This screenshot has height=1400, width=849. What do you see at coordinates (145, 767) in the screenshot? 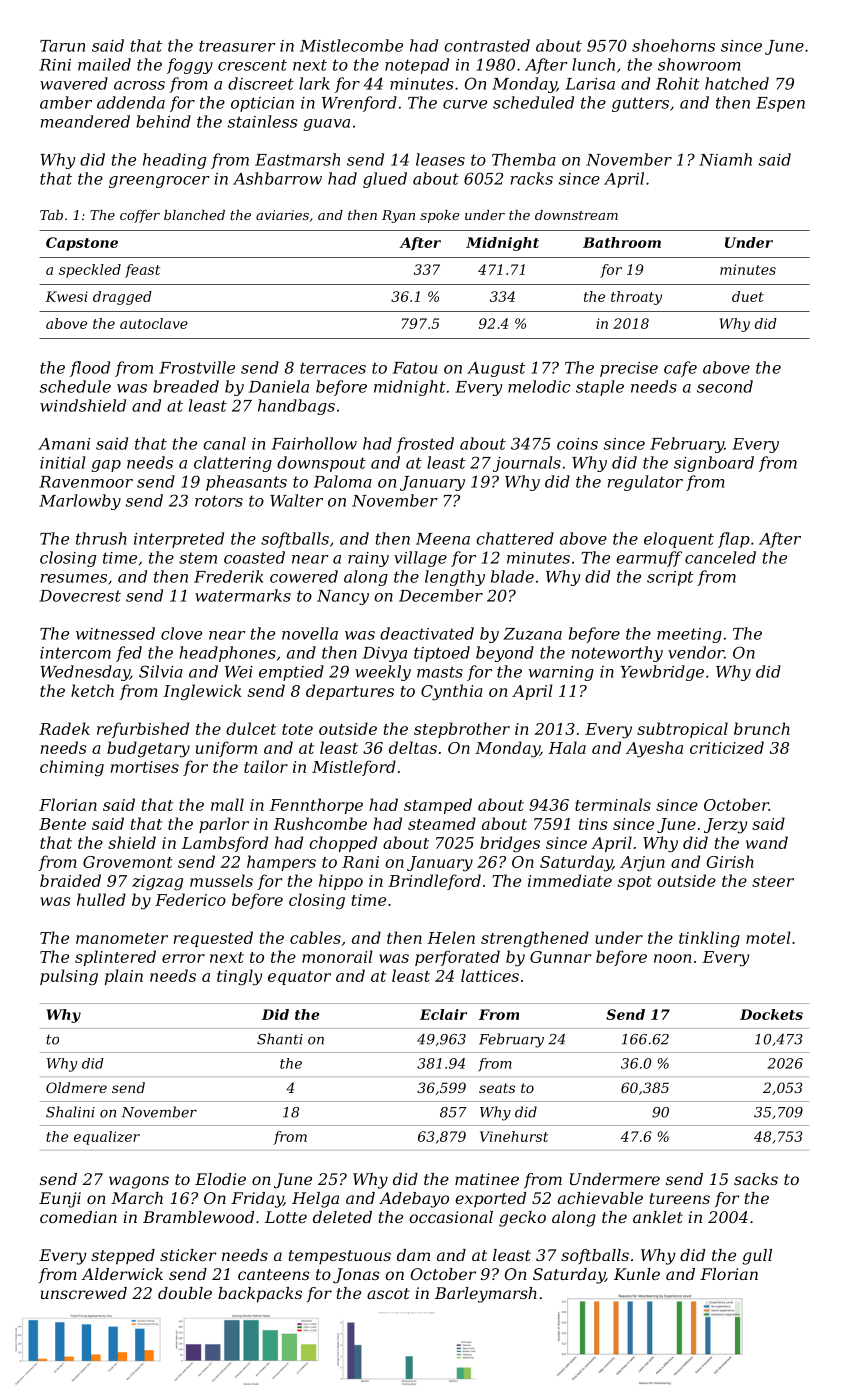
I see `mortises` at bounding box center [145, 767].
